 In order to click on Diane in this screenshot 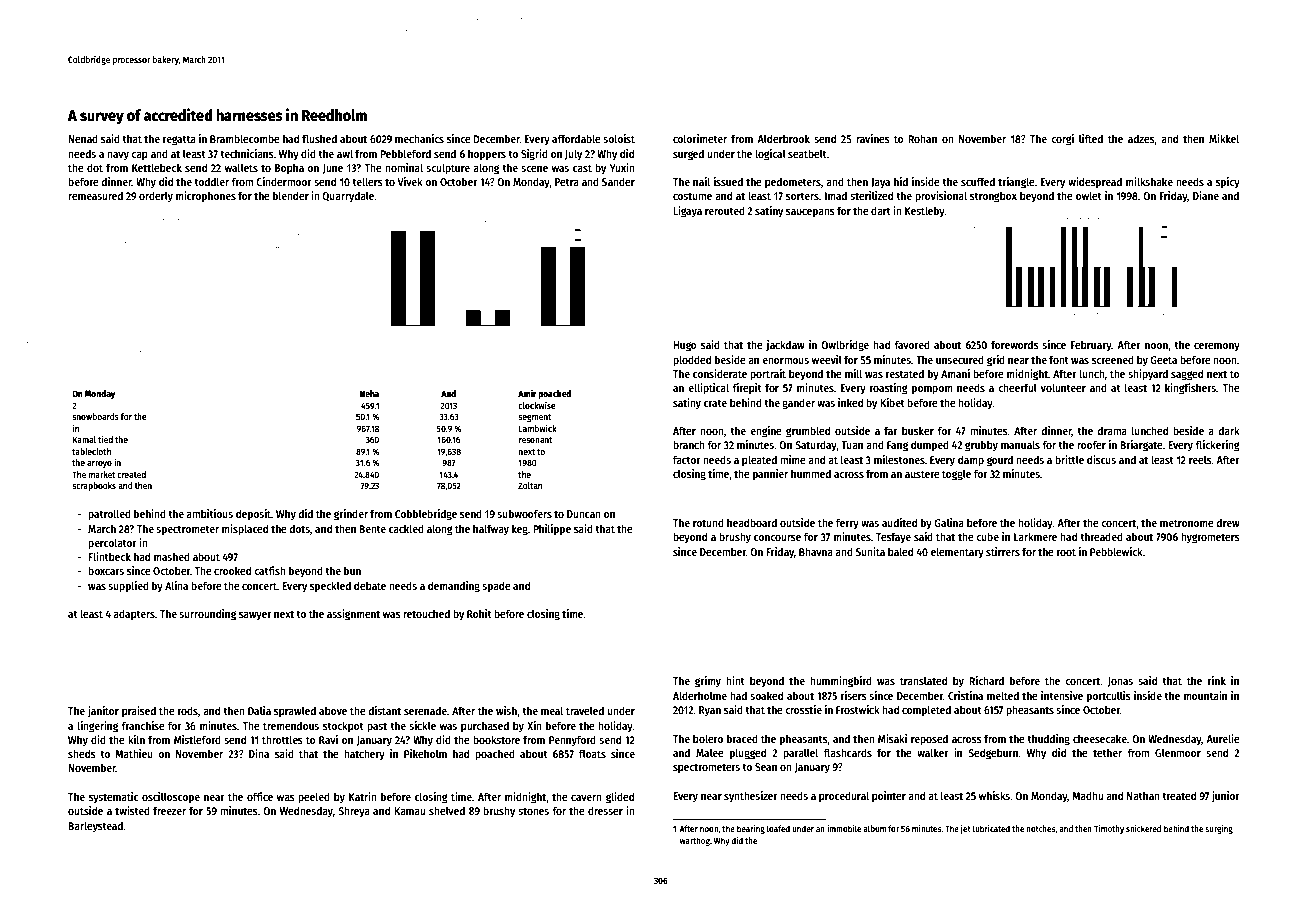, I will do `click(1206, 195)`.
